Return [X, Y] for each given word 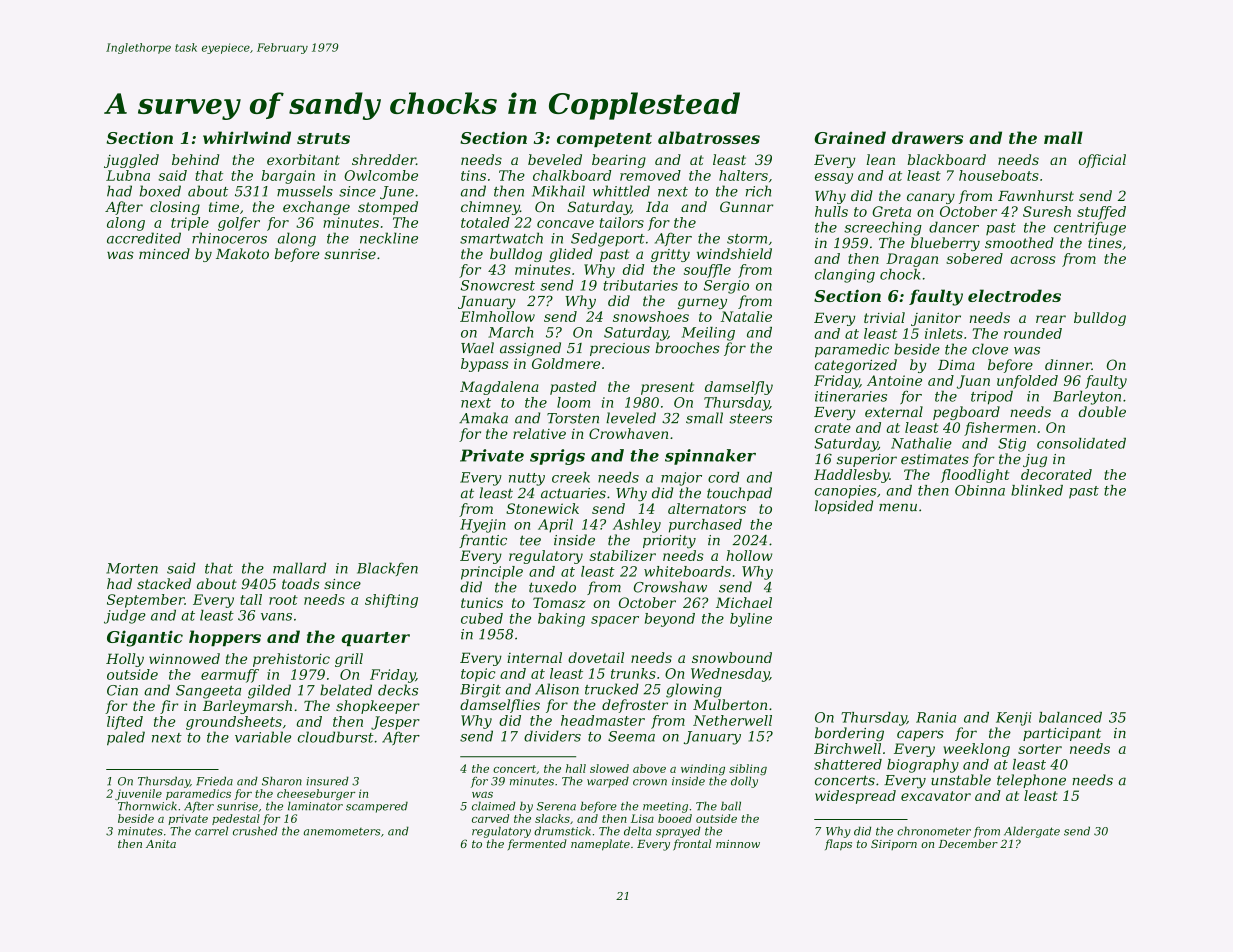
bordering [849, 734]
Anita [161, 844]
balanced [1070, 717]
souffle [707, 271]
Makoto [242, 253]
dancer [954, 227]
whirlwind [247, 137]
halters [743, 175]
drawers [927, 137]
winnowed [184, 658]
